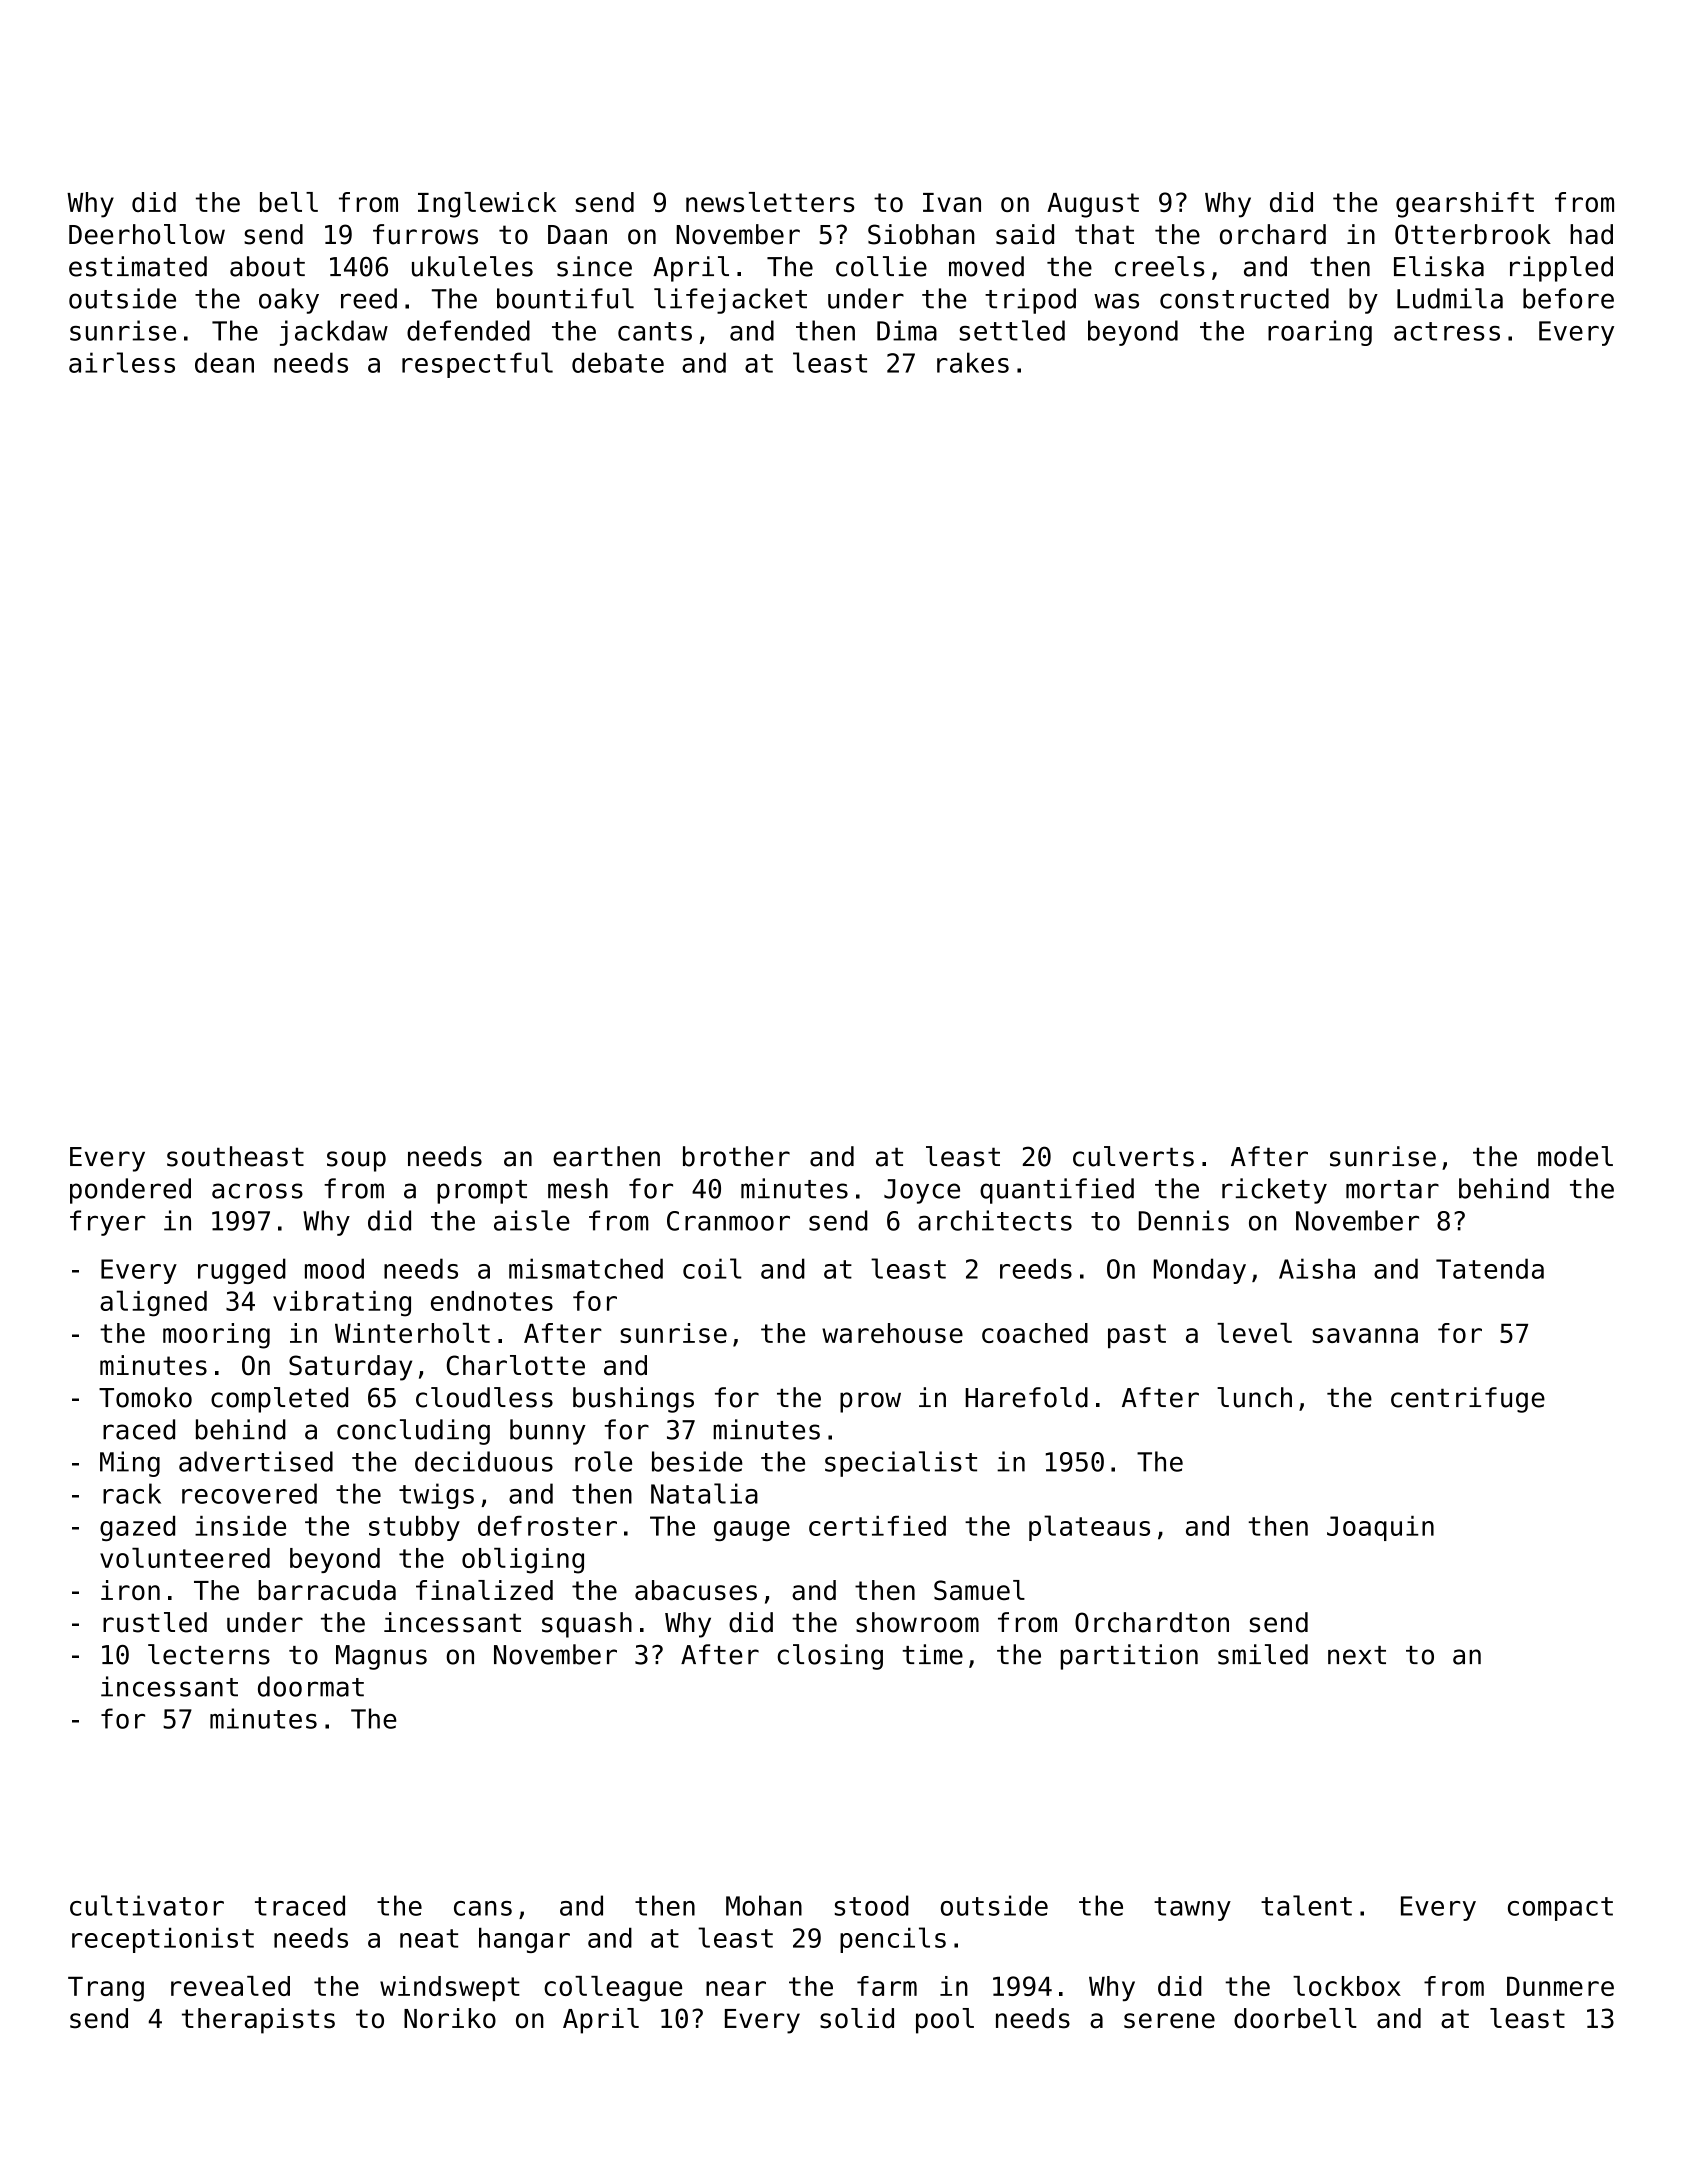 The width and height of the screenshot is (1683, 2178). Describe the element at coordinates (1320, 333) in the screenshot. I see `roaring` at that location.
